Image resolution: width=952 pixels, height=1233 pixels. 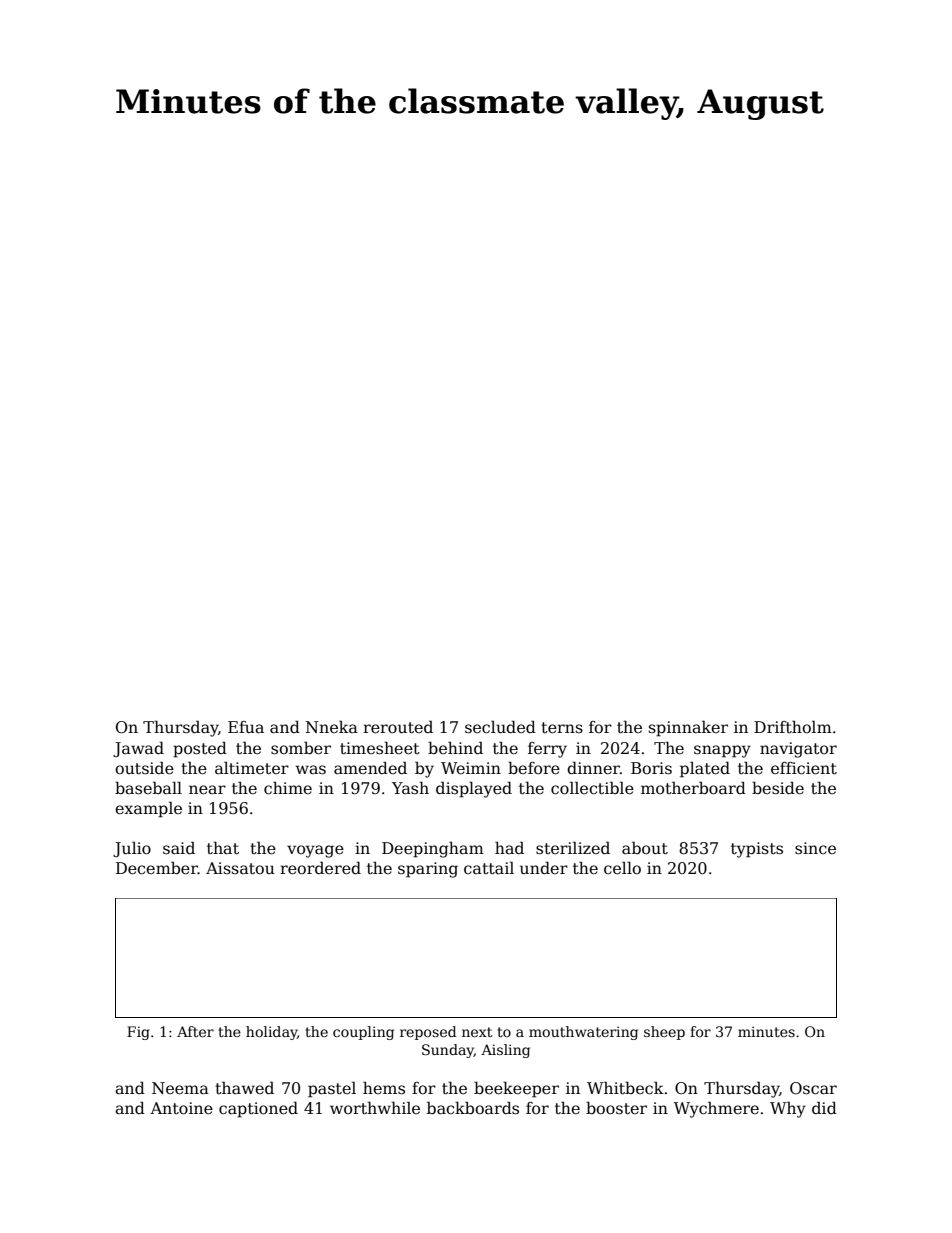 What do you see at coordinates (258, 1110) in the document?
I see `captioned` at bounding box center [258, 1110].
